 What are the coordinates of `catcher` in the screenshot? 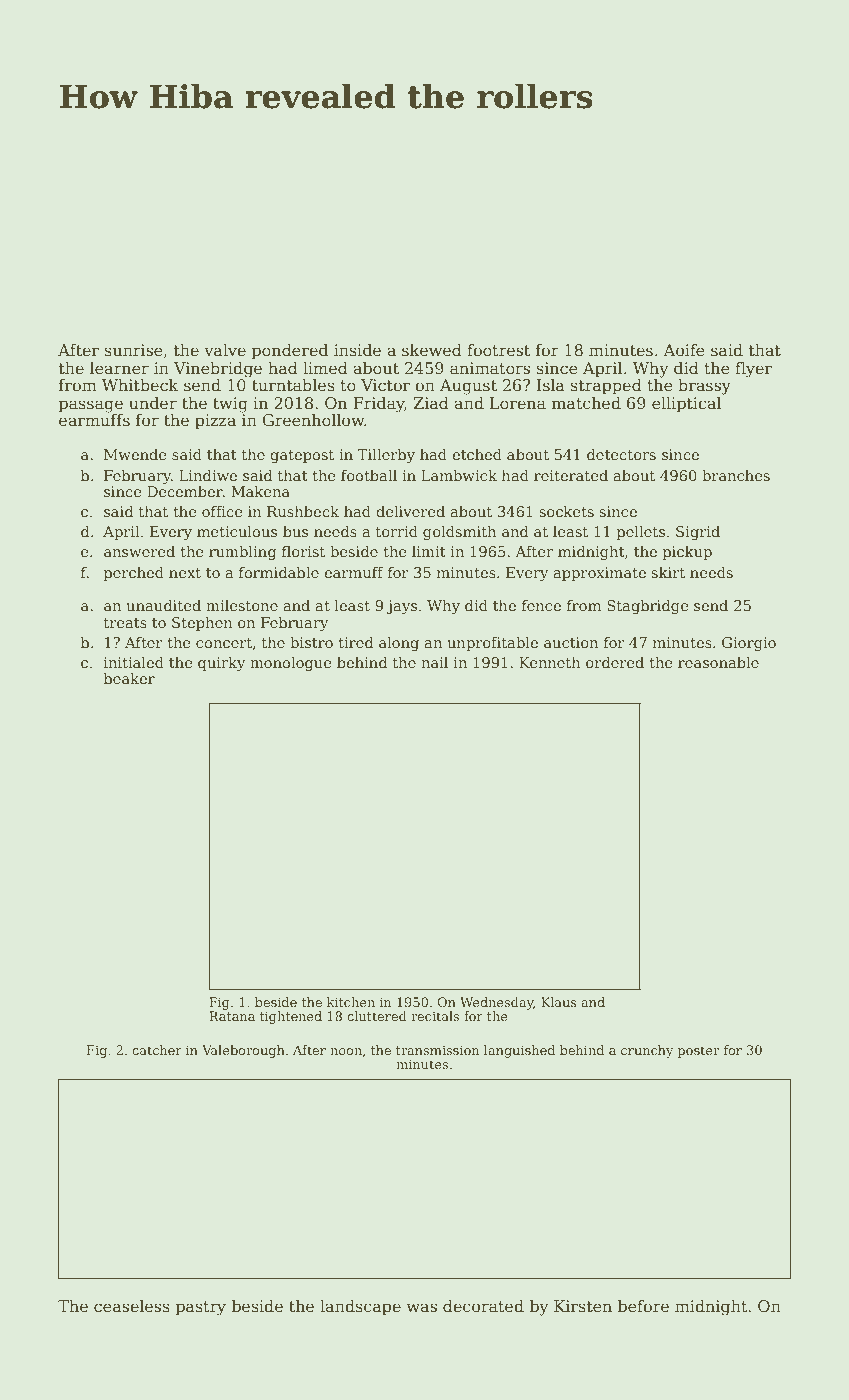 It's located at (157, 1050).
